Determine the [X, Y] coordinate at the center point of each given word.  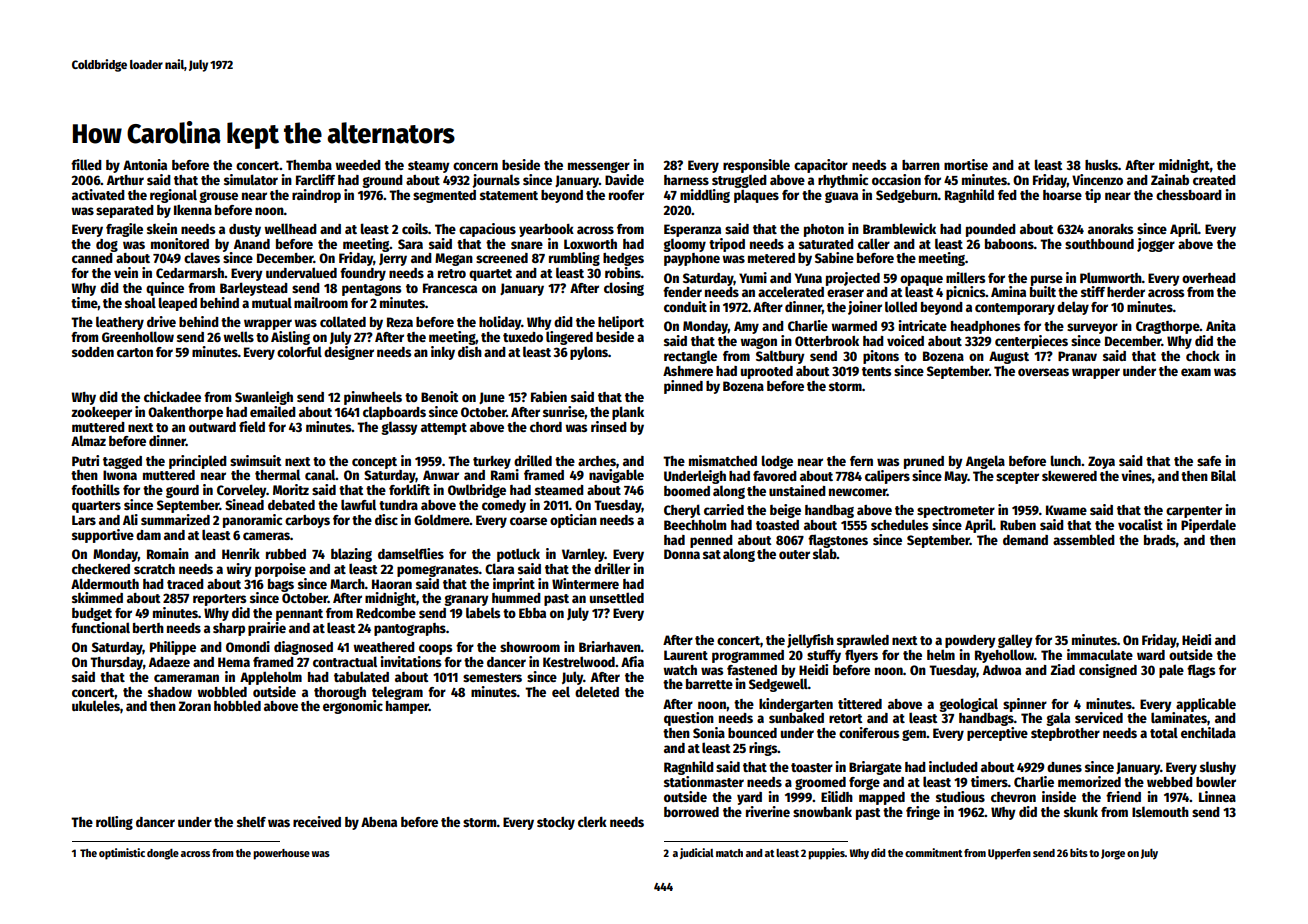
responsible [756, 166]
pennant [299, 615]
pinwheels [373, 398]
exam [1196, 372]
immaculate [1100, 654]
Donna [682, 554]
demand [1025, 540]
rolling [114, 823]
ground [382, 181]
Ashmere [688, 371]
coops [435, 649]
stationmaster [704, 781]
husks [1101, 165]
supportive [103, 536]
